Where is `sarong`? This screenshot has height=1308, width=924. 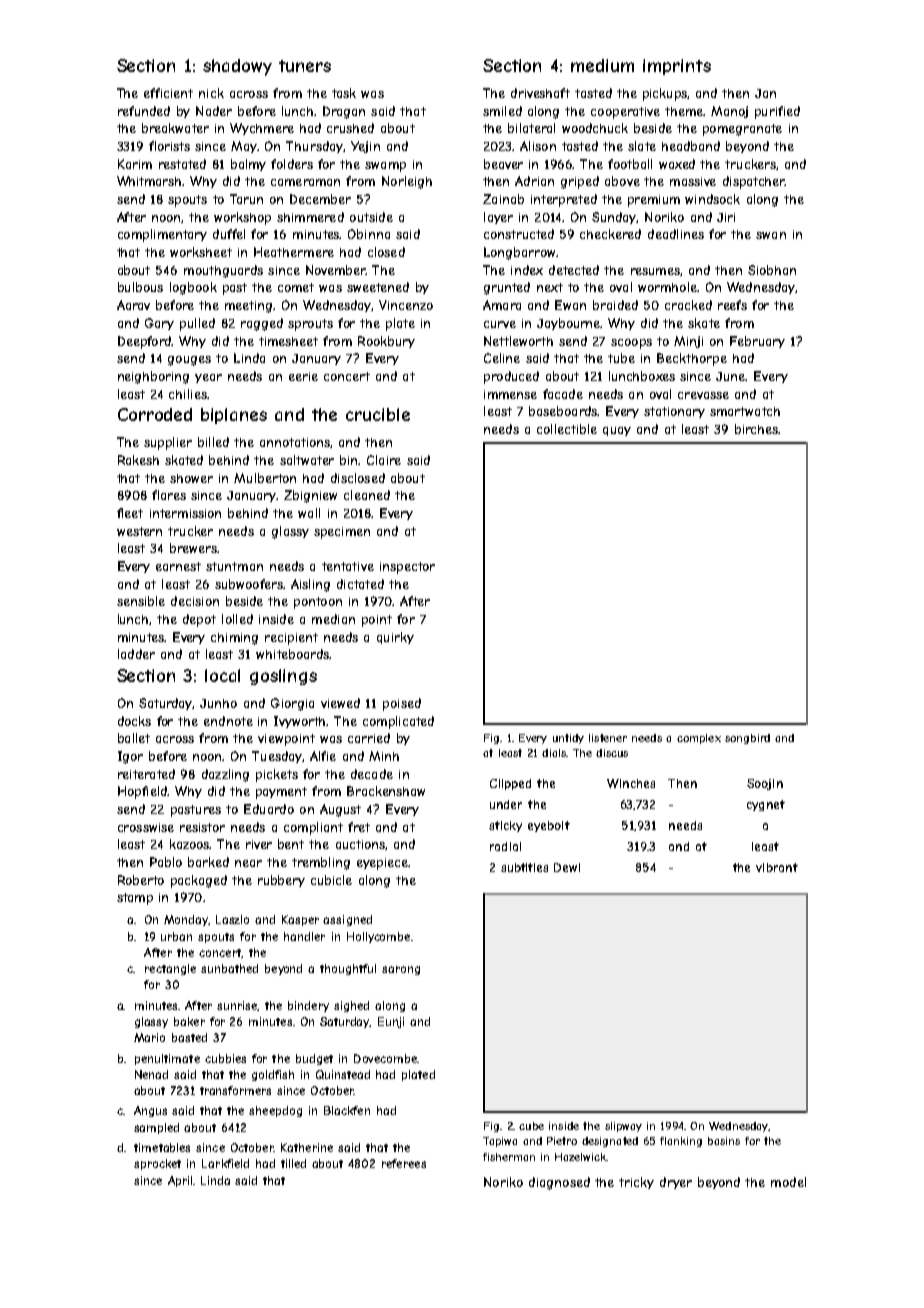 sarong is located at coordinates (401, 970).
